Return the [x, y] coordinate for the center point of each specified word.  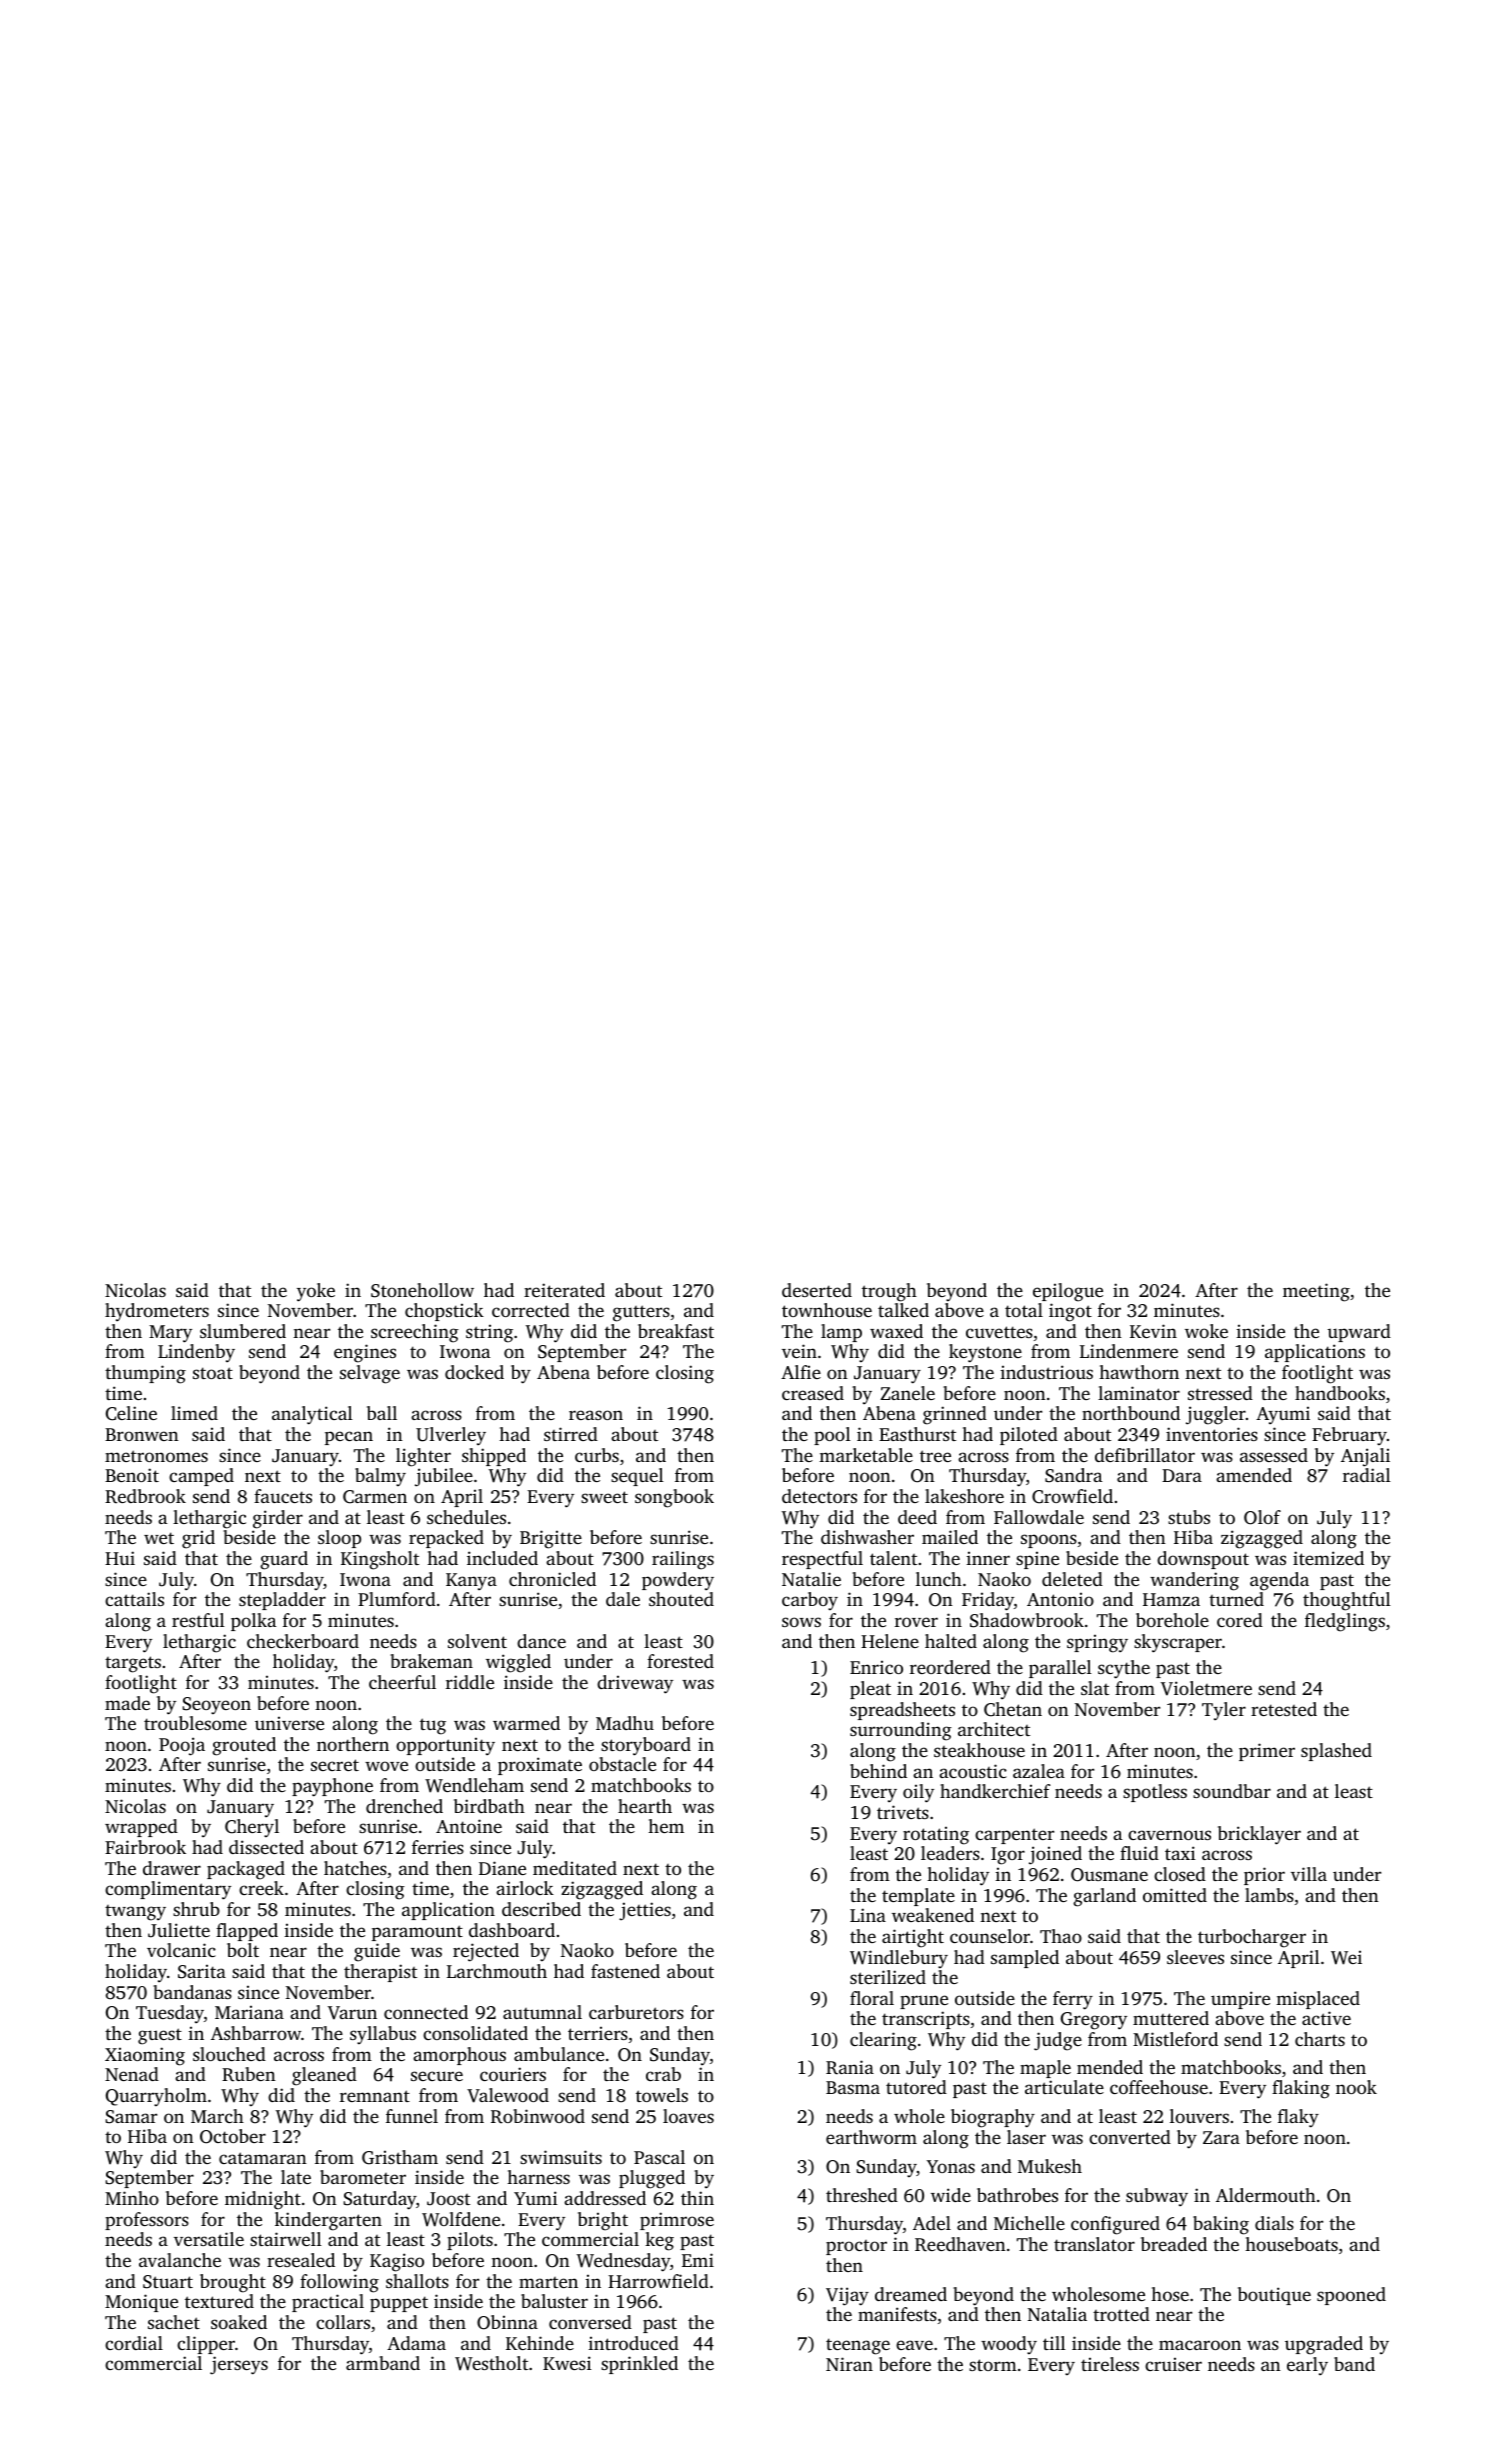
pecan [349, 1438]
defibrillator [1145, 1455]
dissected [266, 1847]
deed [917, 1517]
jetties [645, 1911]
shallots [417, 2281]
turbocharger [1252, 1938]
